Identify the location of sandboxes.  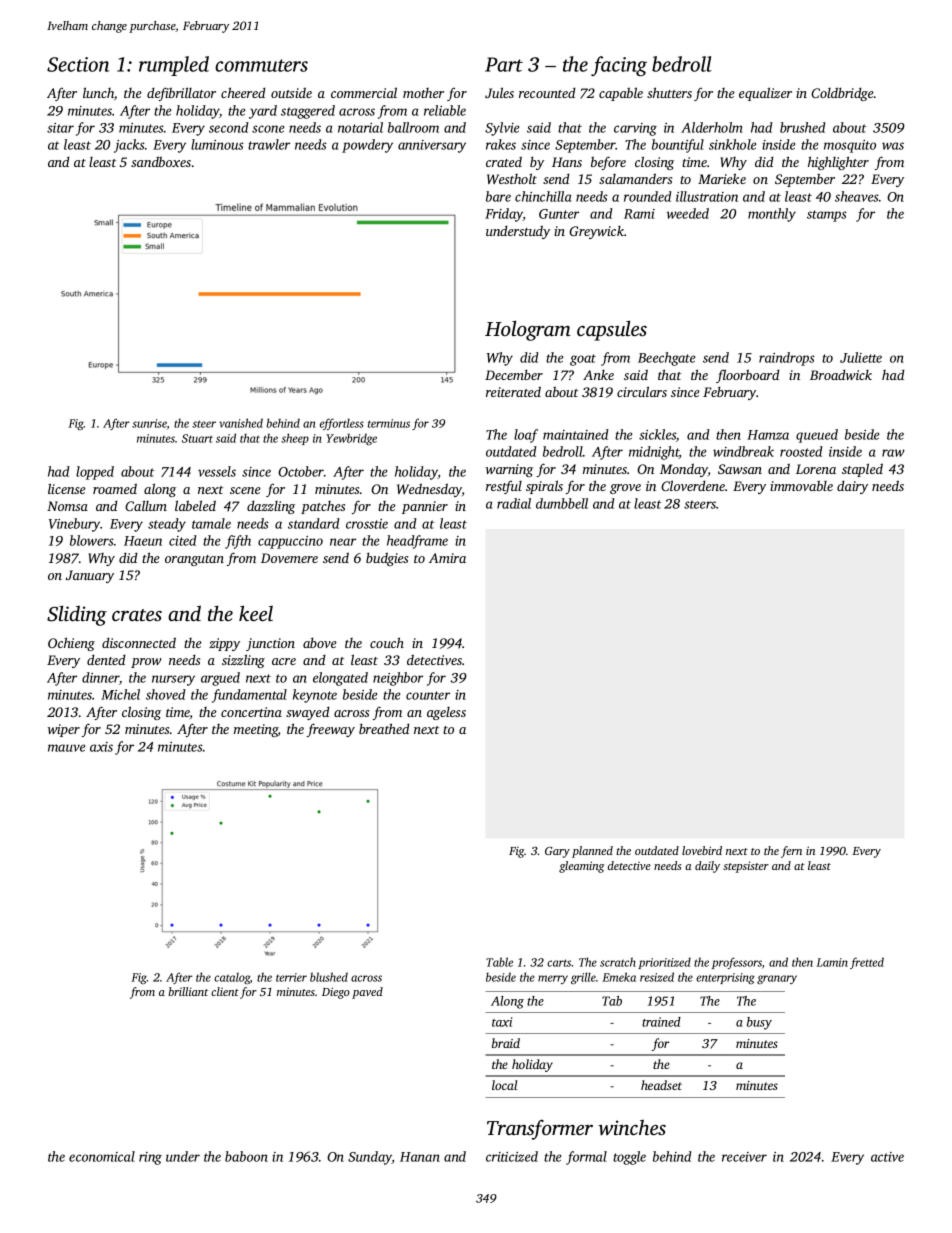
(161, 161).
